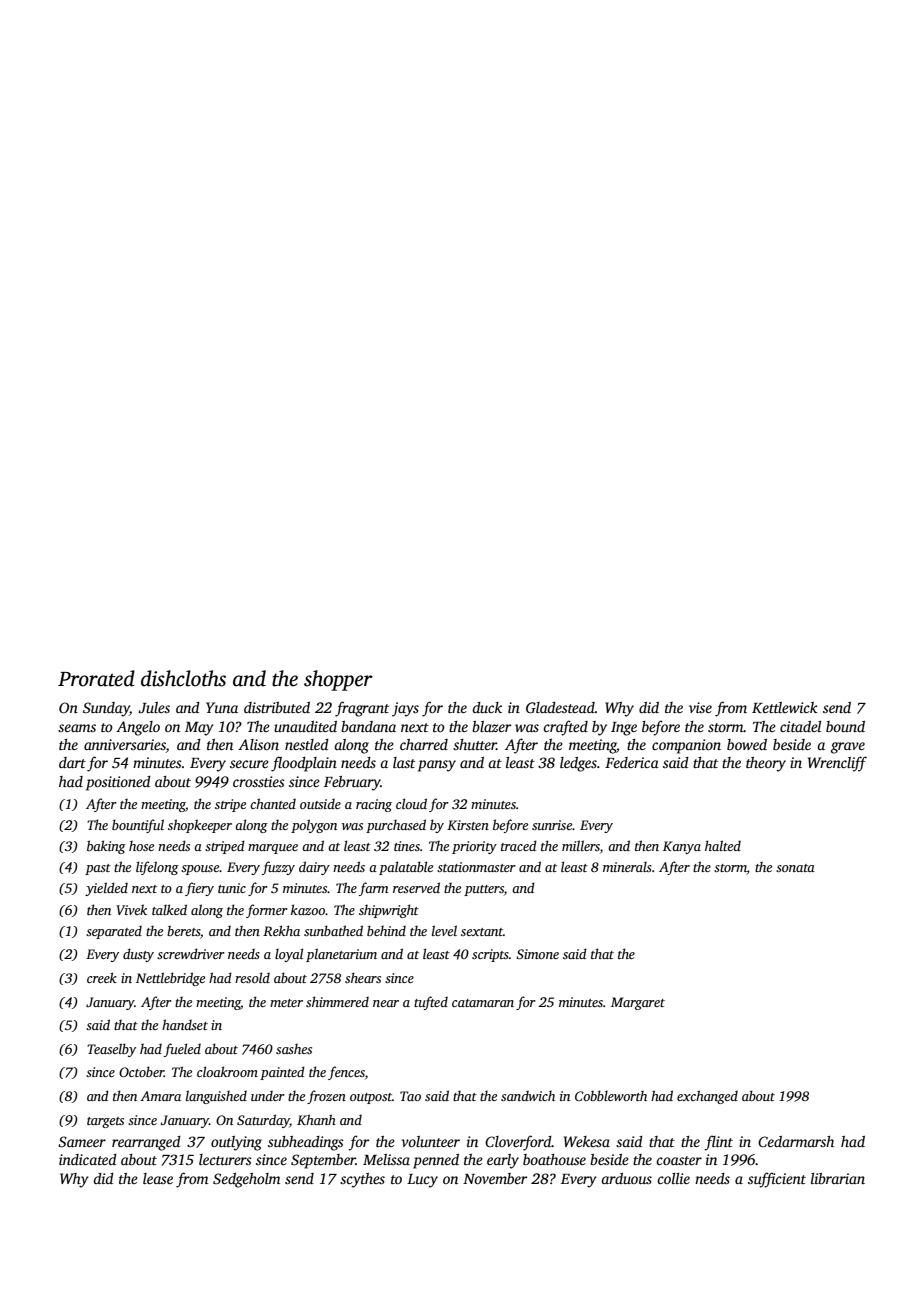  Describe the element at coordinates (105, 1122) in the screenshot. I see `targets` at that location.
